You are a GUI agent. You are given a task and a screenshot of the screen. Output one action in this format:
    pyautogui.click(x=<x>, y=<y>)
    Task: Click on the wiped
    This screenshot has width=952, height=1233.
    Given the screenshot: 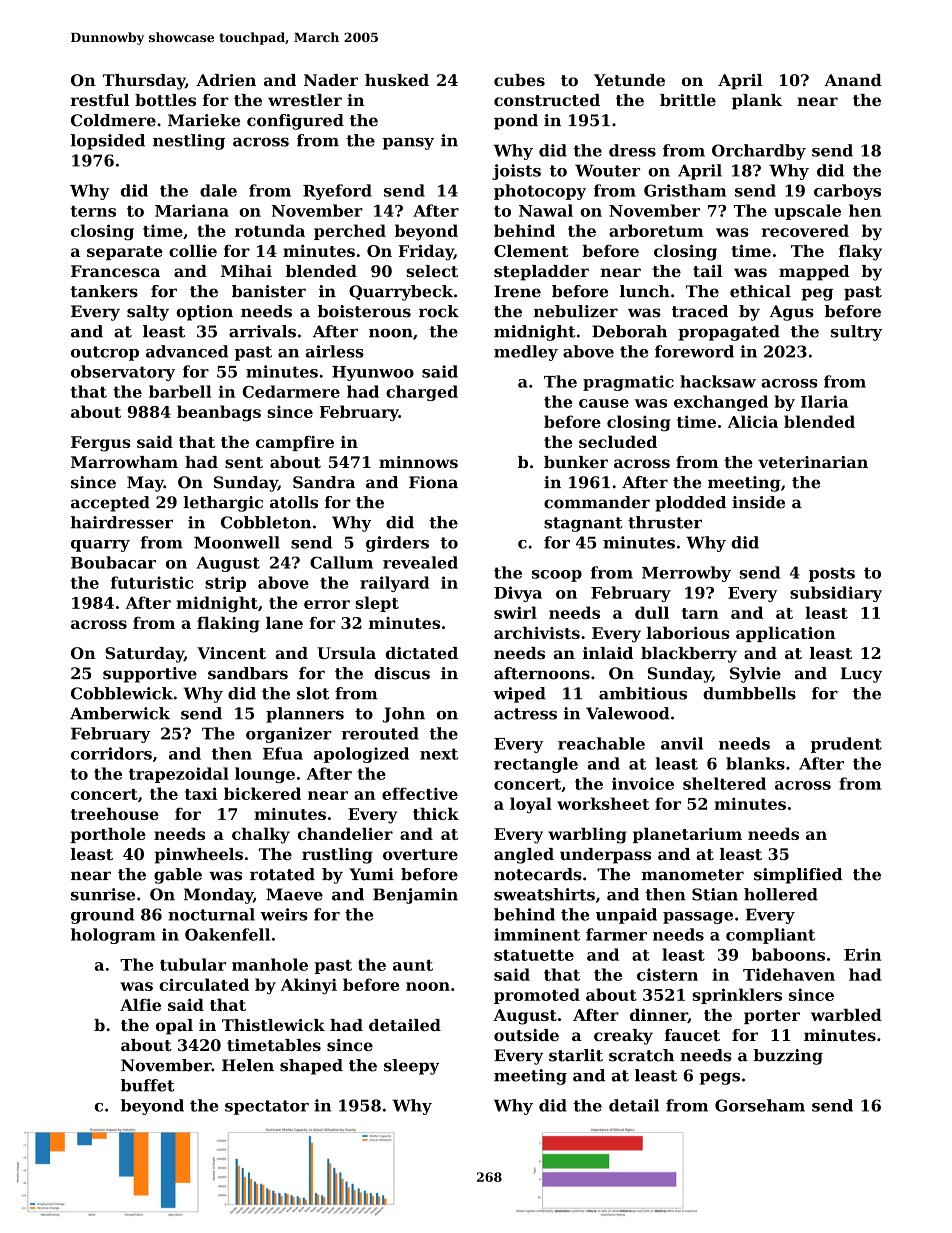 What is the action you would take?
    pyautogui.click(x=519, y=695)
